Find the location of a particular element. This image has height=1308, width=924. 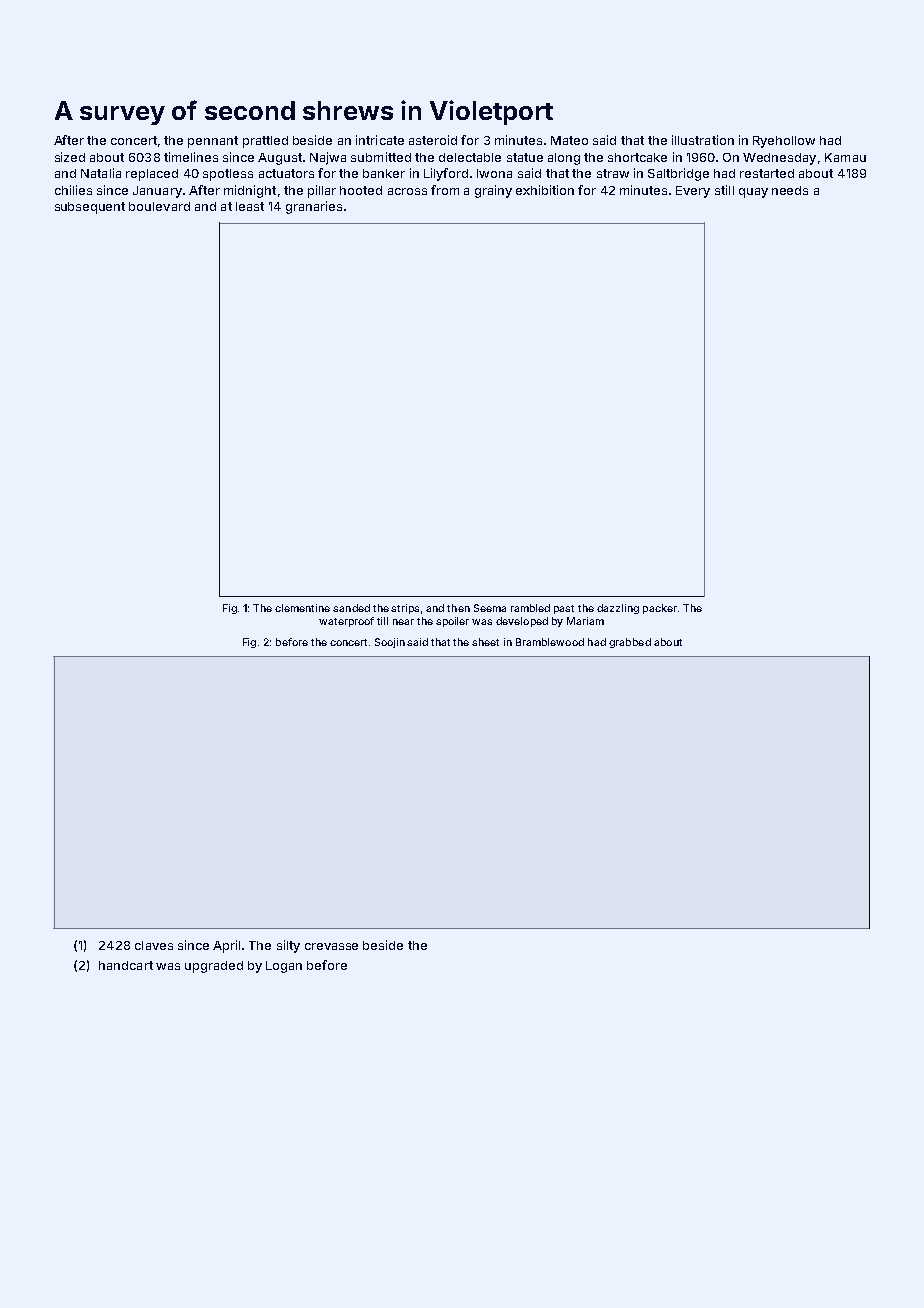

needs is located at coordinates (790, 190).
